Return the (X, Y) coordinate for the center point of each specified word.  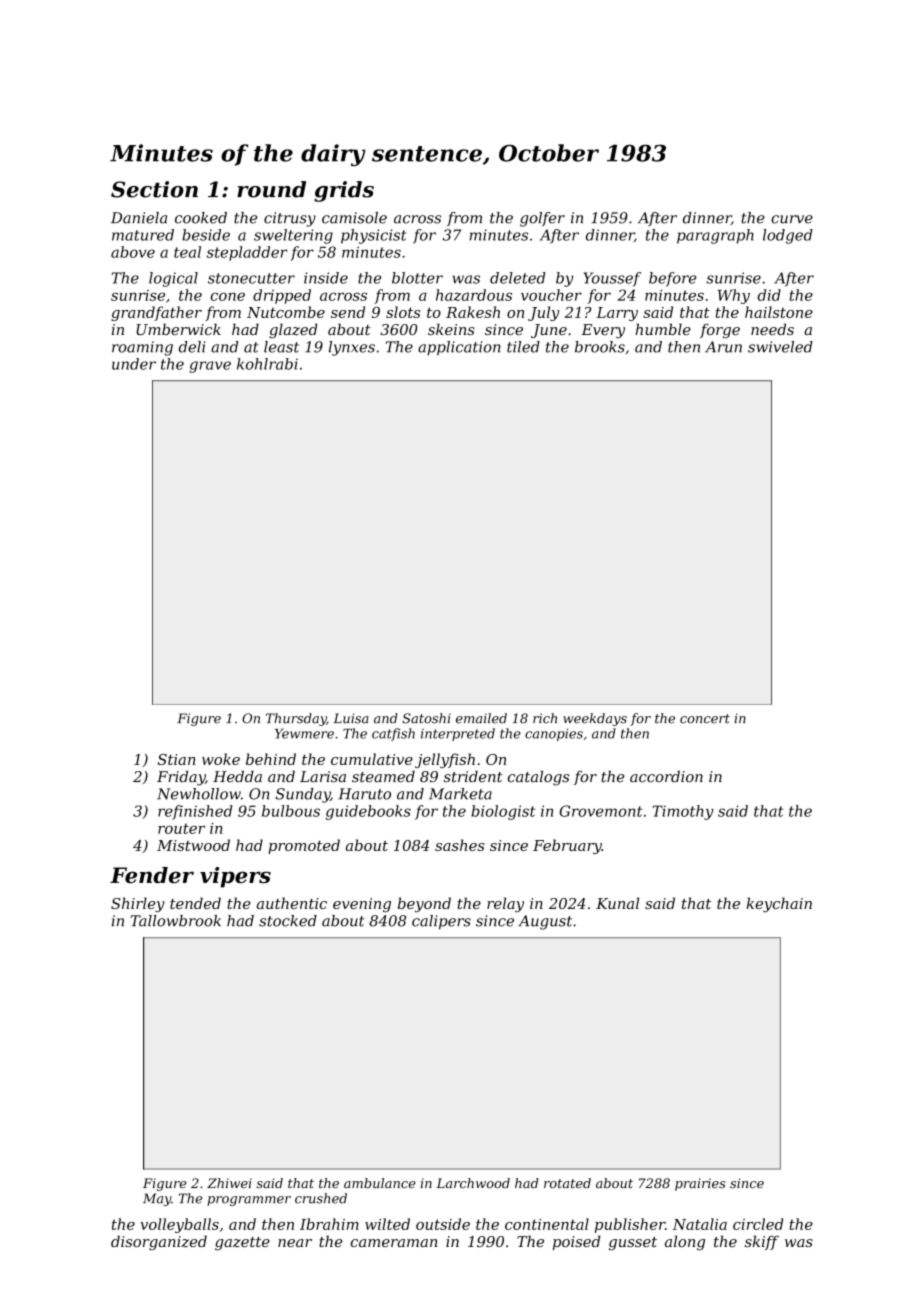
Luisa (351, 718)
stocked (288, 921)
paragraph (715, 236)
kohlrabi (267, 364)
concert (705, 719)
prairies (700, 1184)
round (271, 189)
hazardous (474, 295)
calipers (441, 922)
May (157, 1199)
